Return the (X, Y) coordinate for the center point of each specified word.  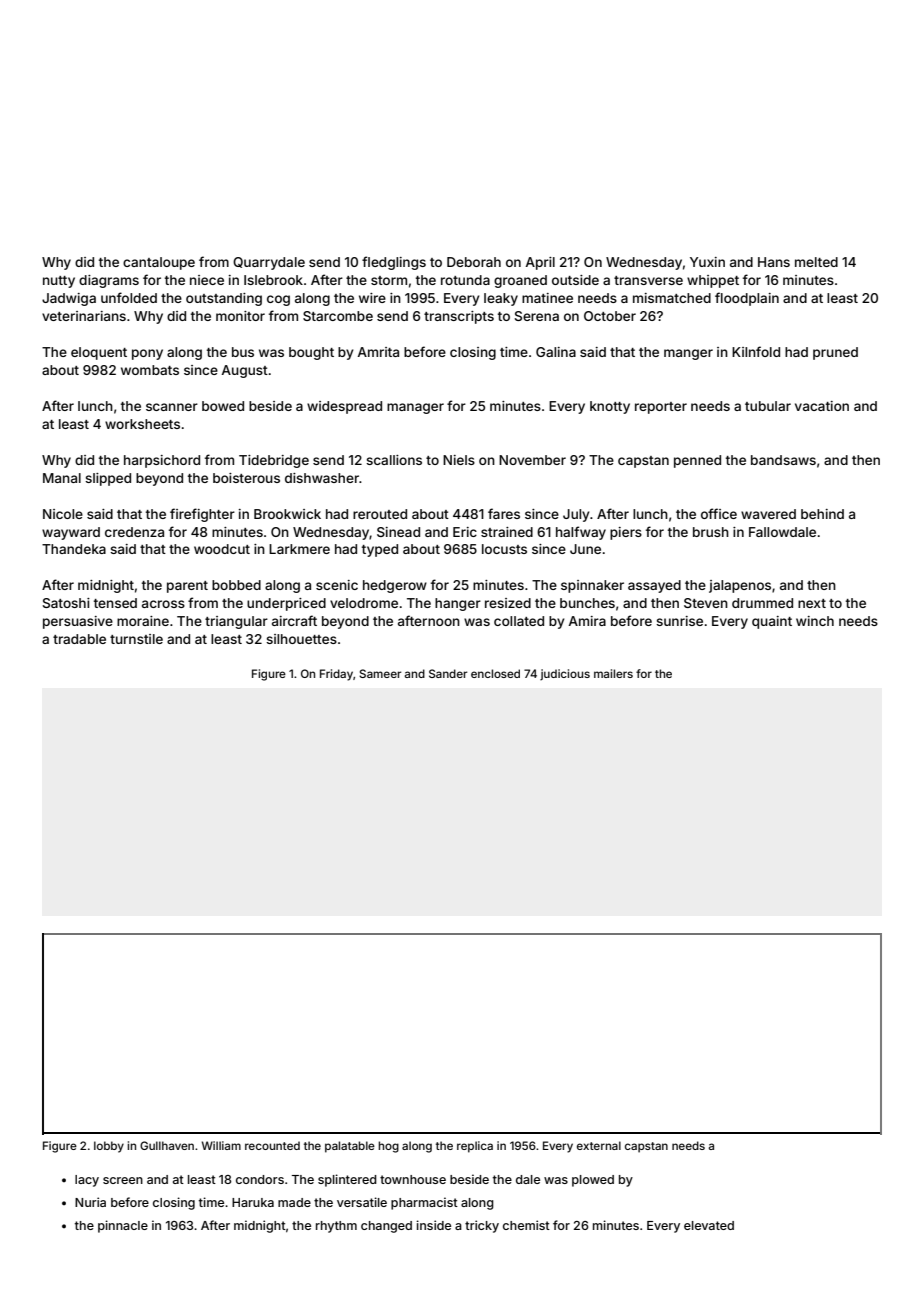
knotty (610, 407)
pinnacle (123, 1226)
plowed (593, 1181)
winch (815, 621)
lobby (109, 1147)
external (599, 1145)
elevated (709, 1225)
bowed (223, 406)
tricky (482, 1226)
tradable (79, 639)
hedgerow (395, 586)
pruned (835, 353)
